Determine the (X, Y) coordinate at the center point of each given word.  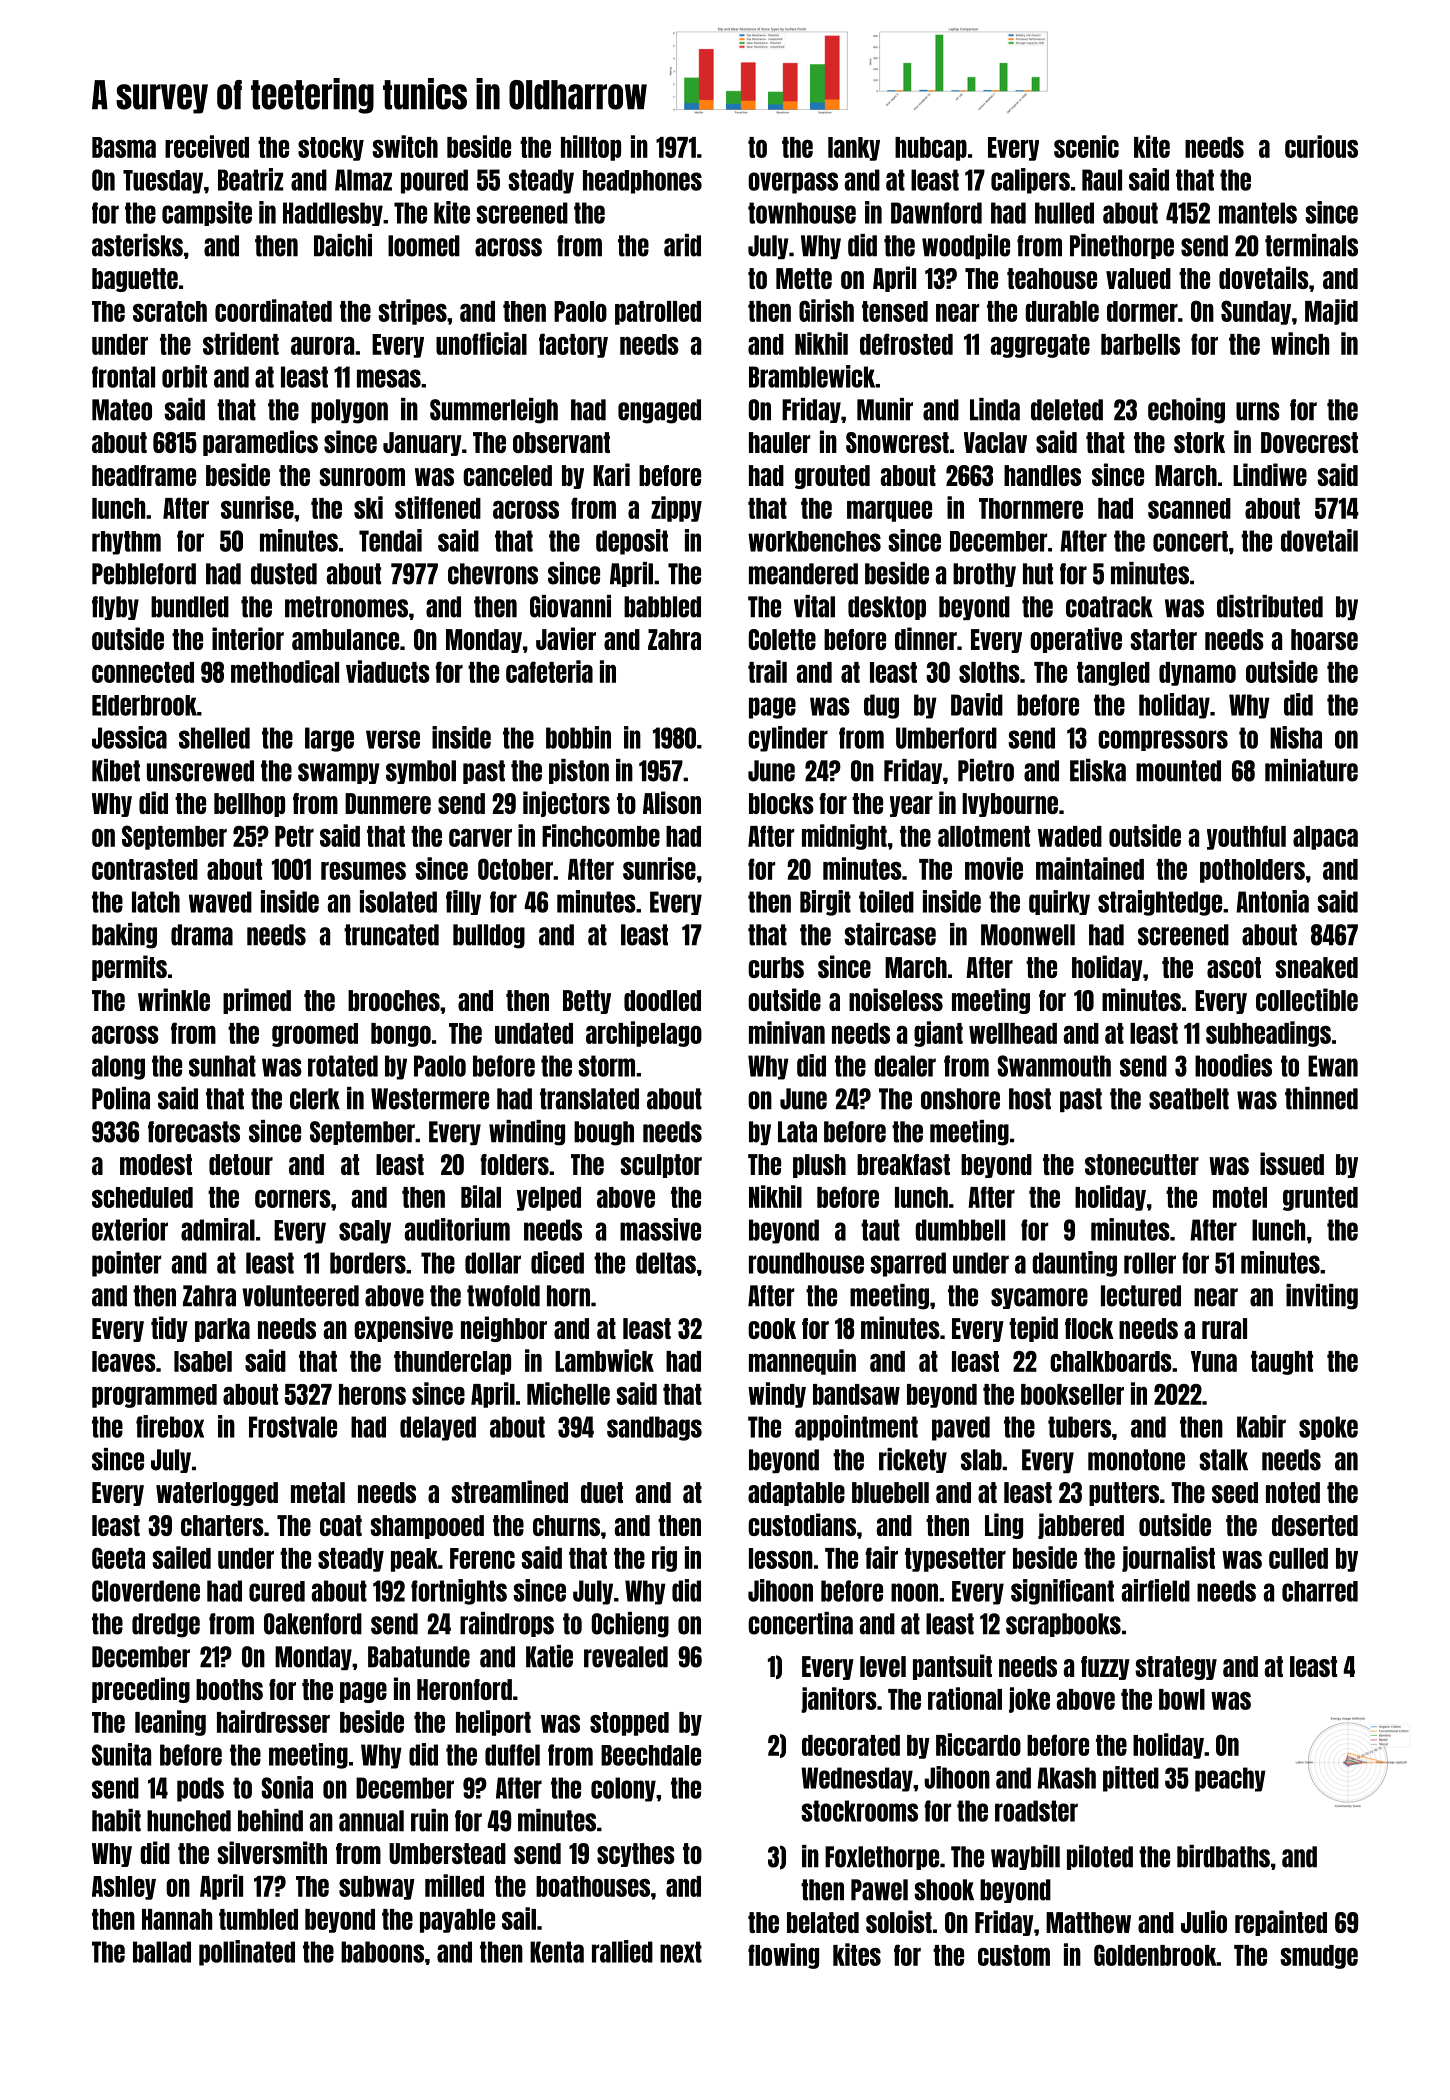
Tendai (390, 540)
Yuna (1214, 1361)
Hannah (177, 1919)
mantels (1258, 213)
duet (602, 1492)
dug (881, 706)
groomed (315, 1035)
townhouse (802, 213)
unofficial (481, 343)
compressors (1163, 740)
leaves (124, 1361)
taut (880, 1230)
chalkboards (1111, 1361)
